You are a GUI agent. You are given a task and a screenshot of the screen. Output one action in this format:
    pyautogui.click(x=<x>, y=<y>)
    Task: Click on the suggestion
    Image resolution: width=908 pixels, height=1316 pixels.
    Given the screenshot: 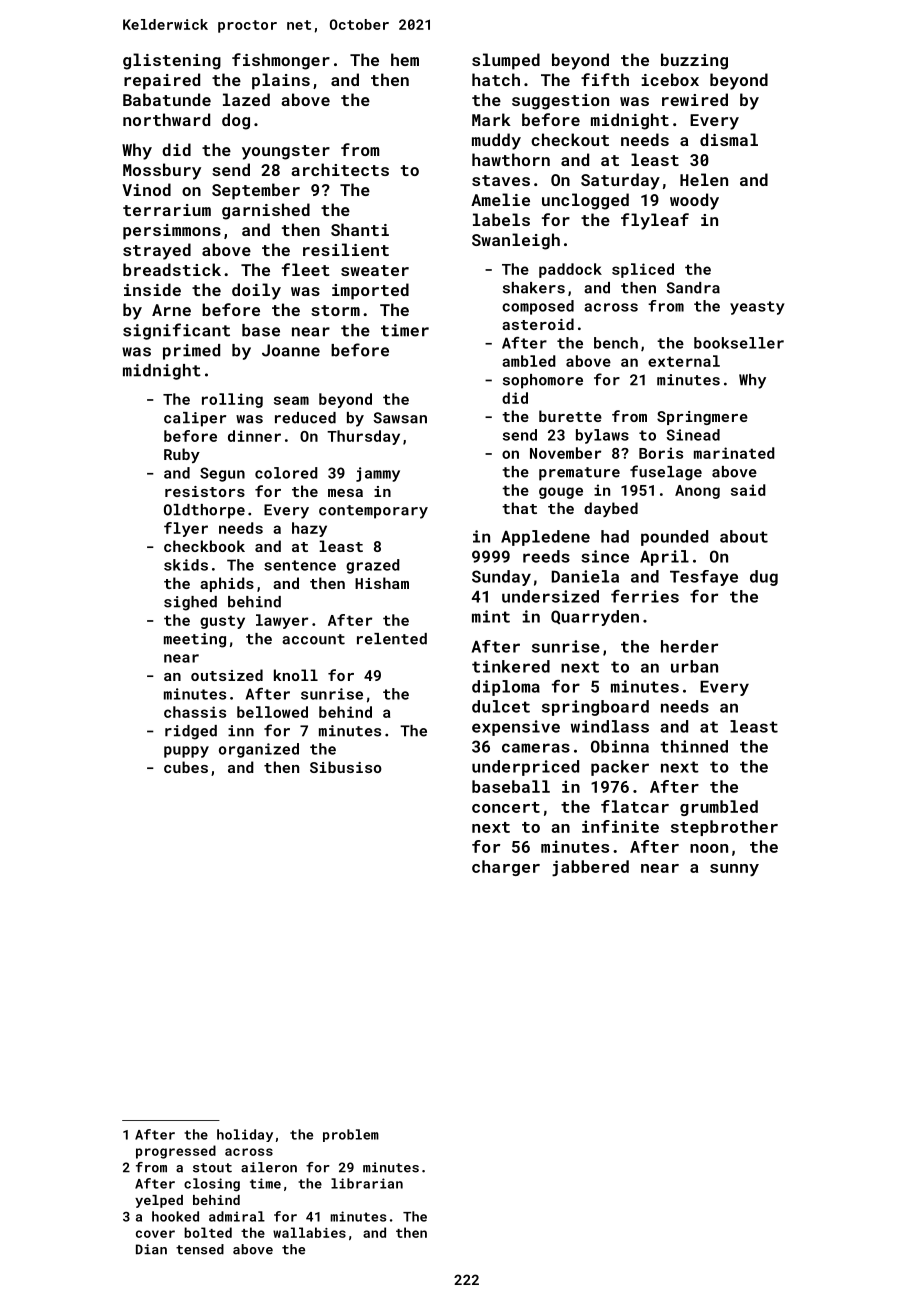 What is the action you would take?
    pyautogui.click(x=560, y=102)
